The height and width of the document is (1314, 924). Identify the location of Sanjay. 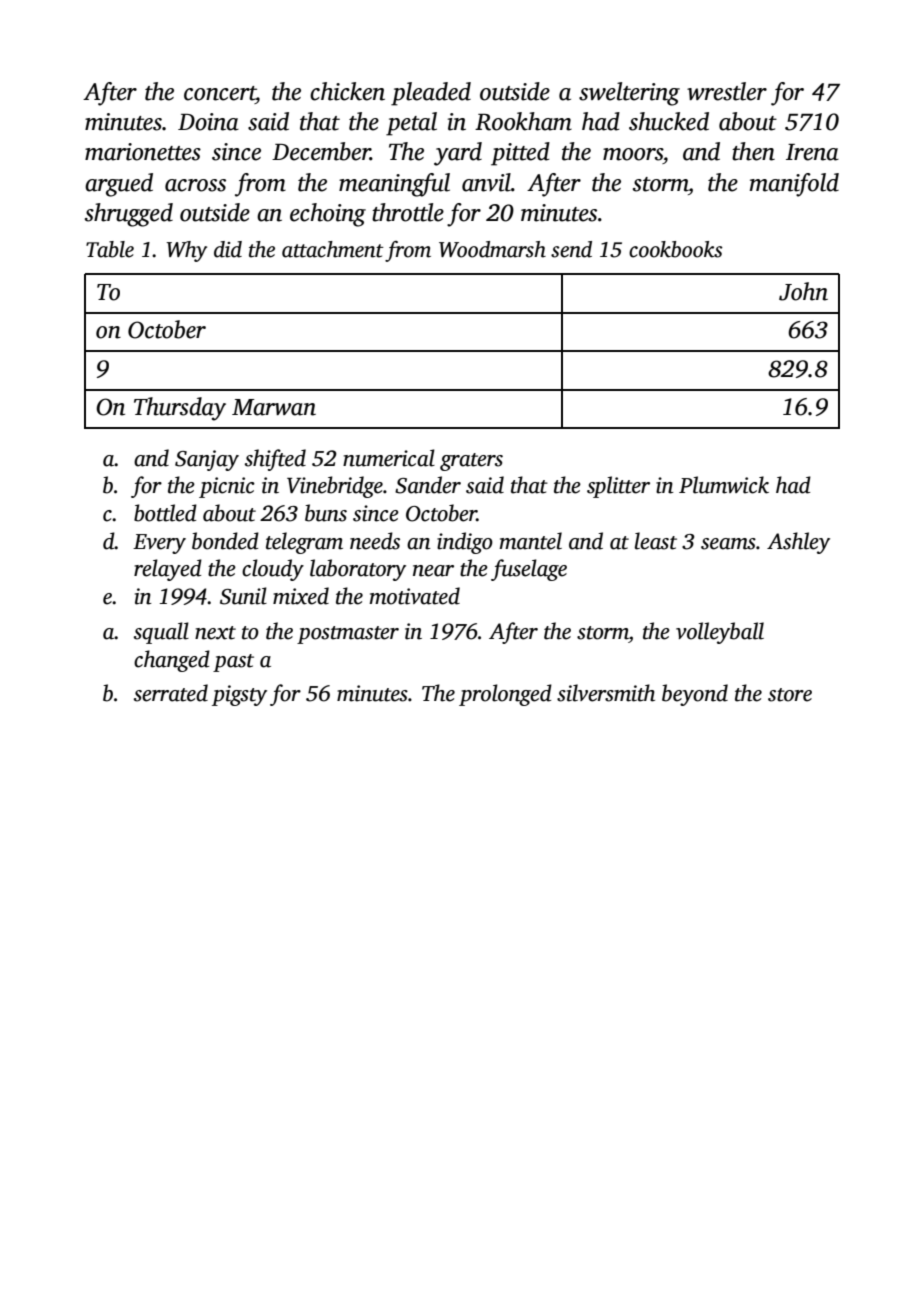
(207, 460).
